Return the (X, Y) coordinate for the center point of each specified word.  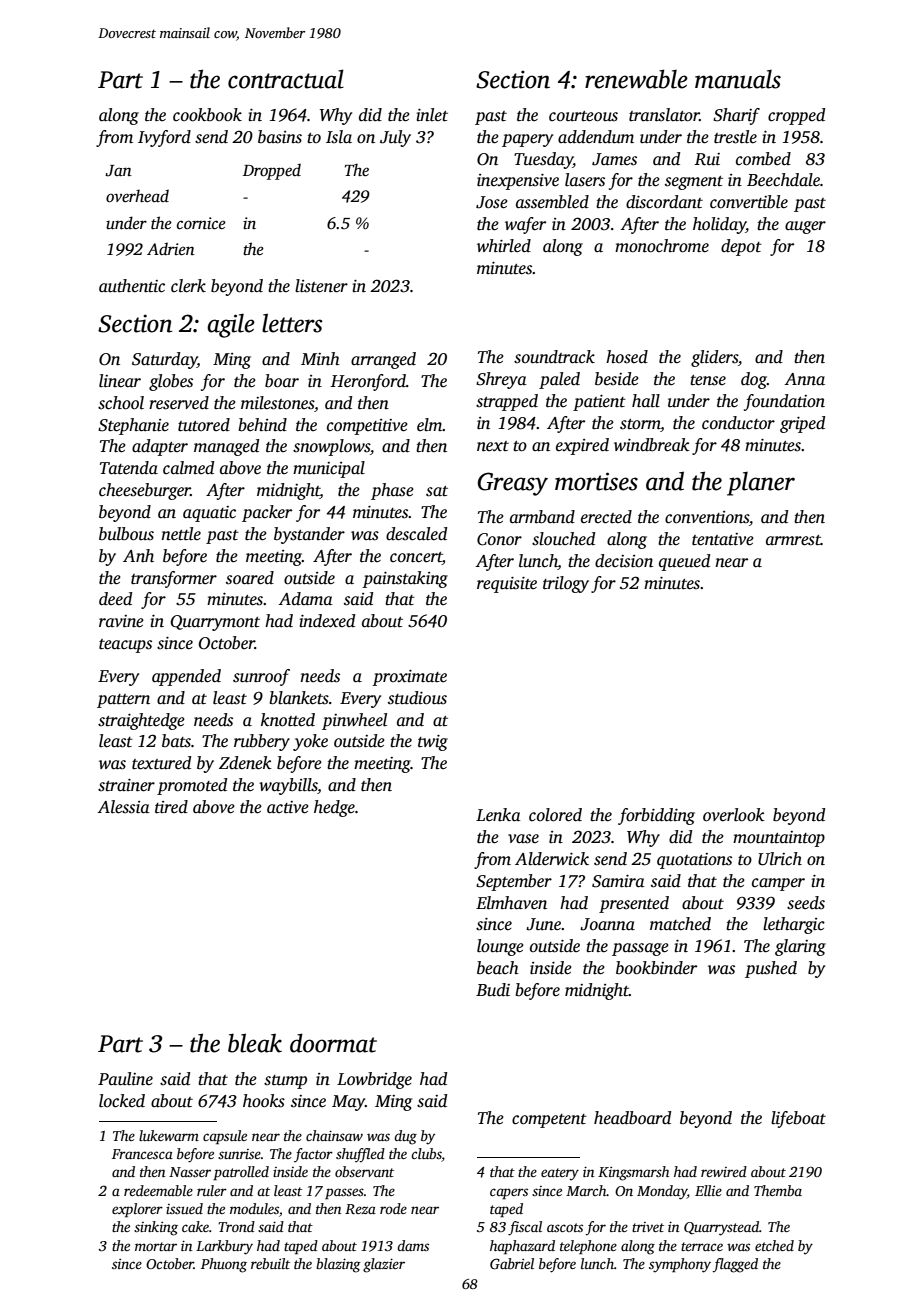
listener (321, 286)
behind (262, 425)
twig (433, 743)
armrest (793, 540)
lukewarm (169, 1135)
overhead (137, 196)
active (288, 807)
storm (640, 424)
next (493, 446)
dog (754, 380)
